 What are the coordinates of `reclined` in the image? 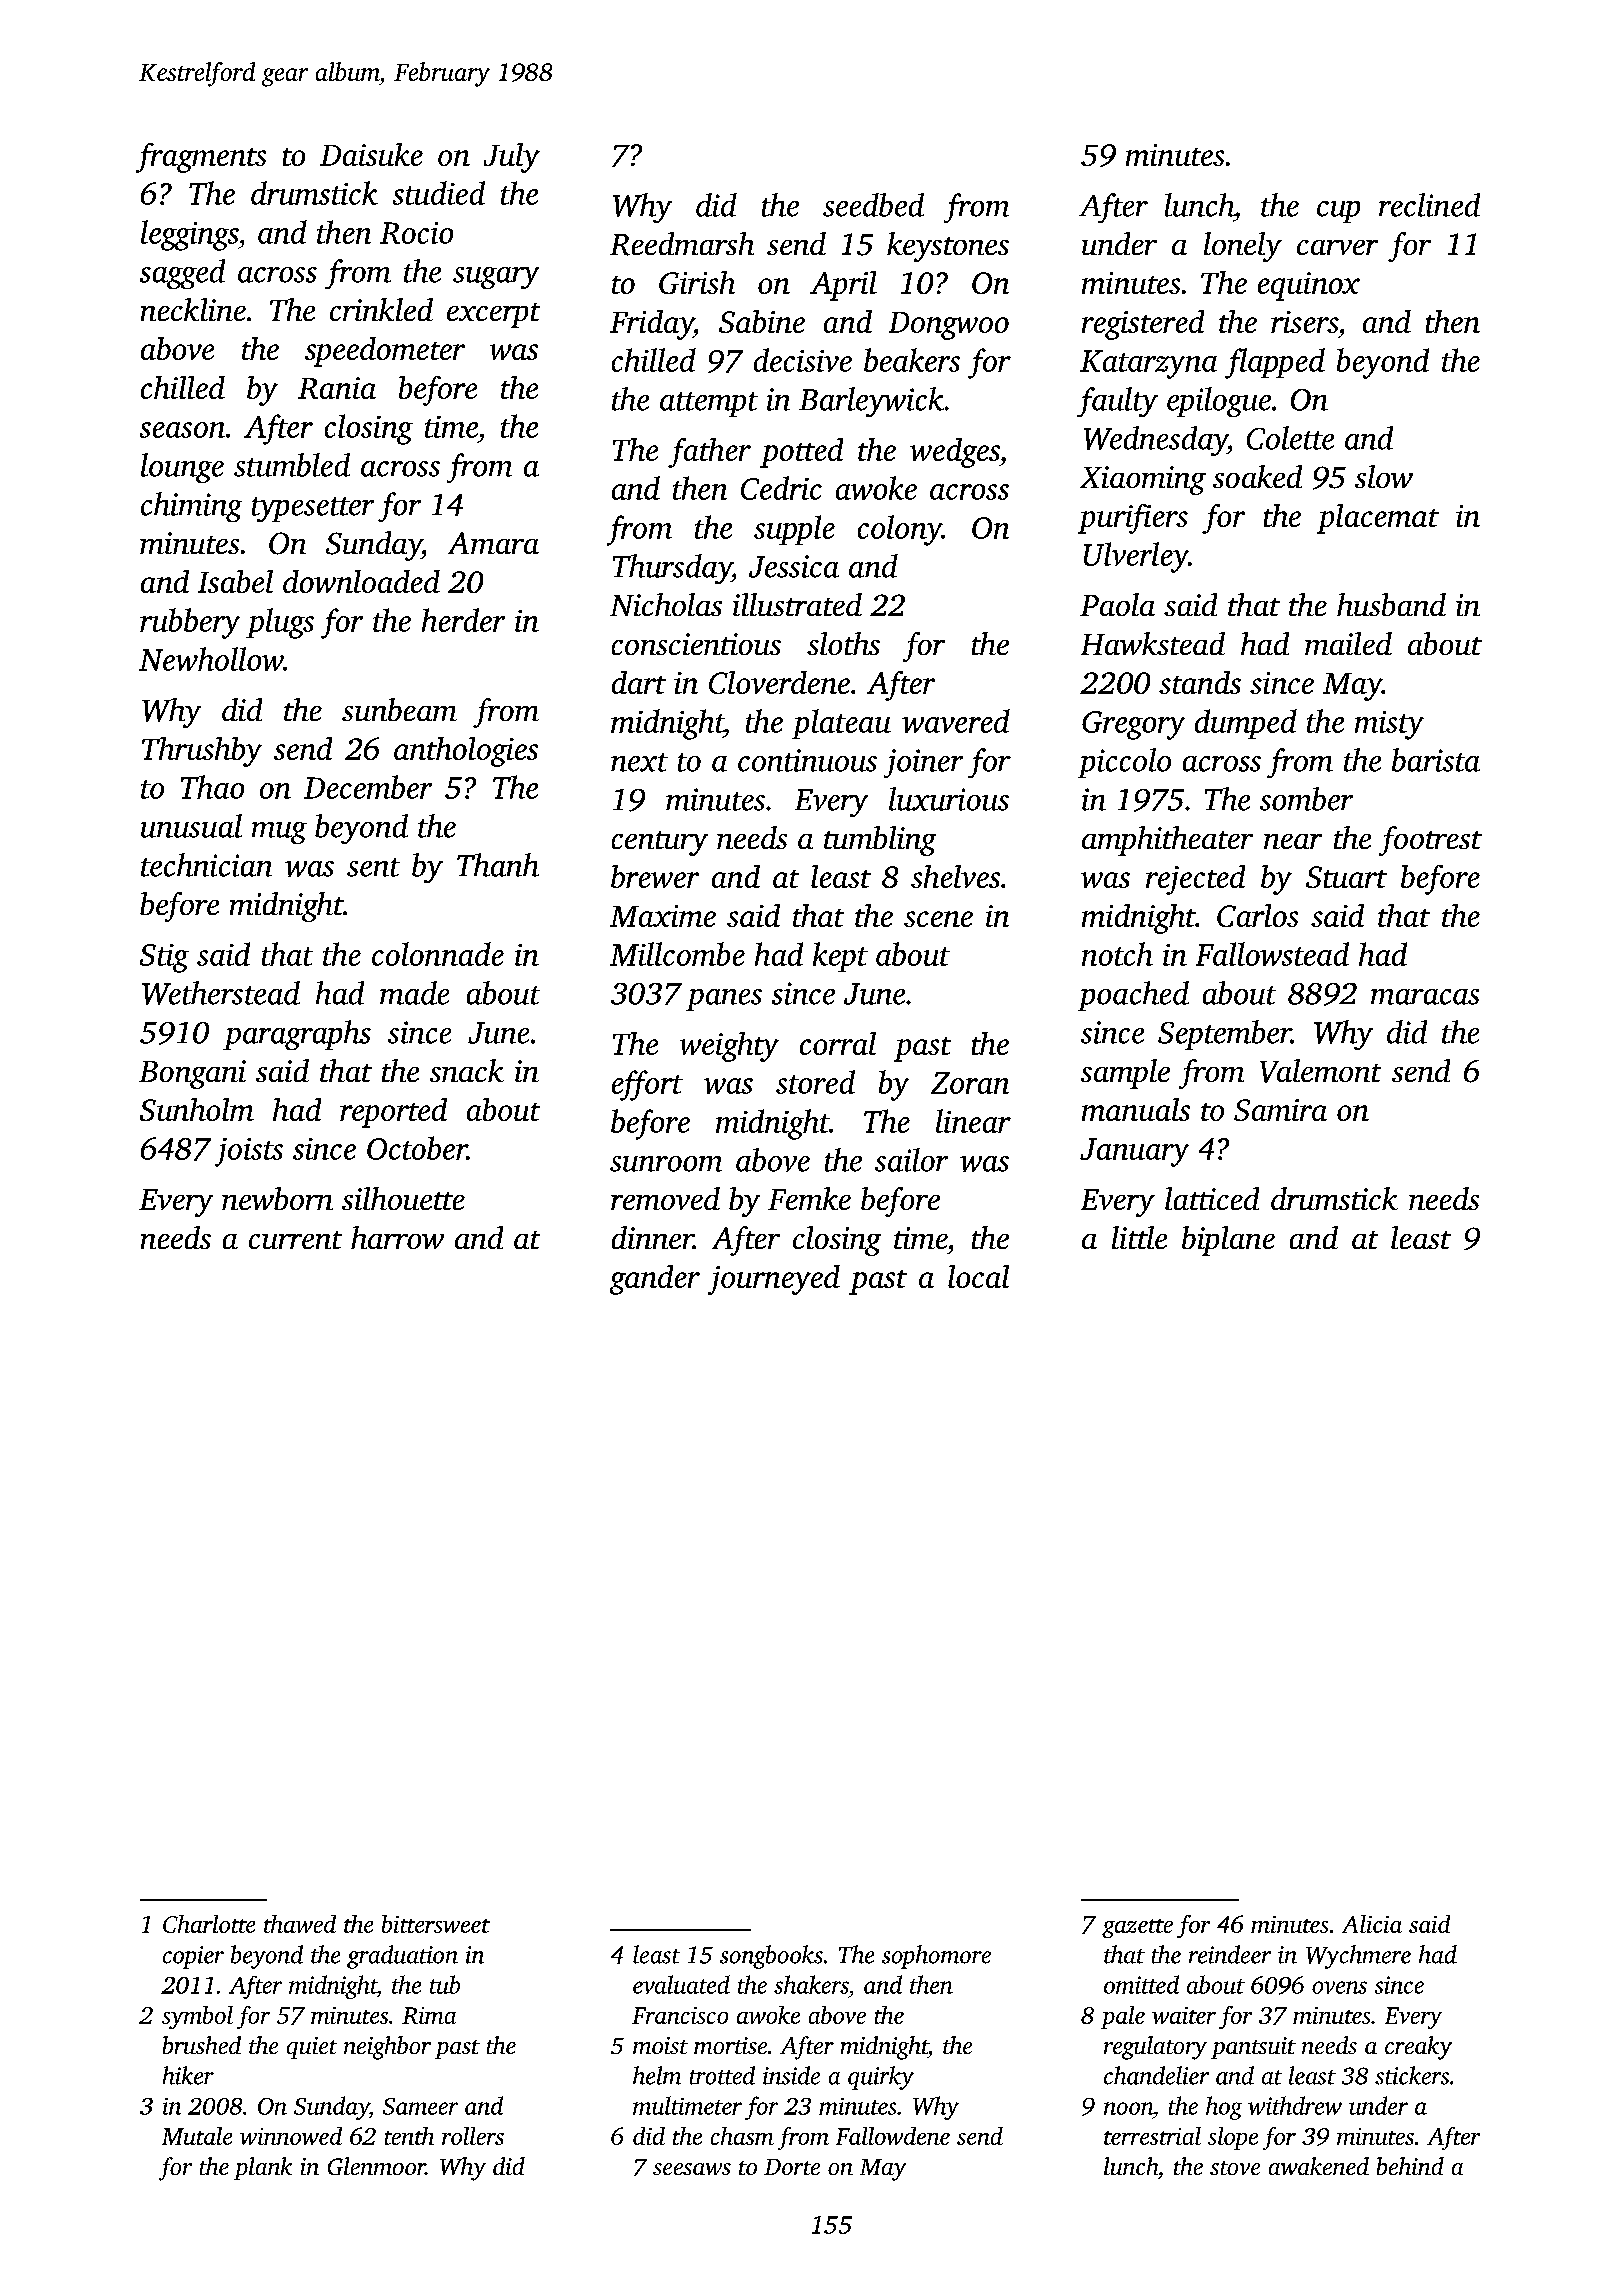 It's located at (1429, 205).
